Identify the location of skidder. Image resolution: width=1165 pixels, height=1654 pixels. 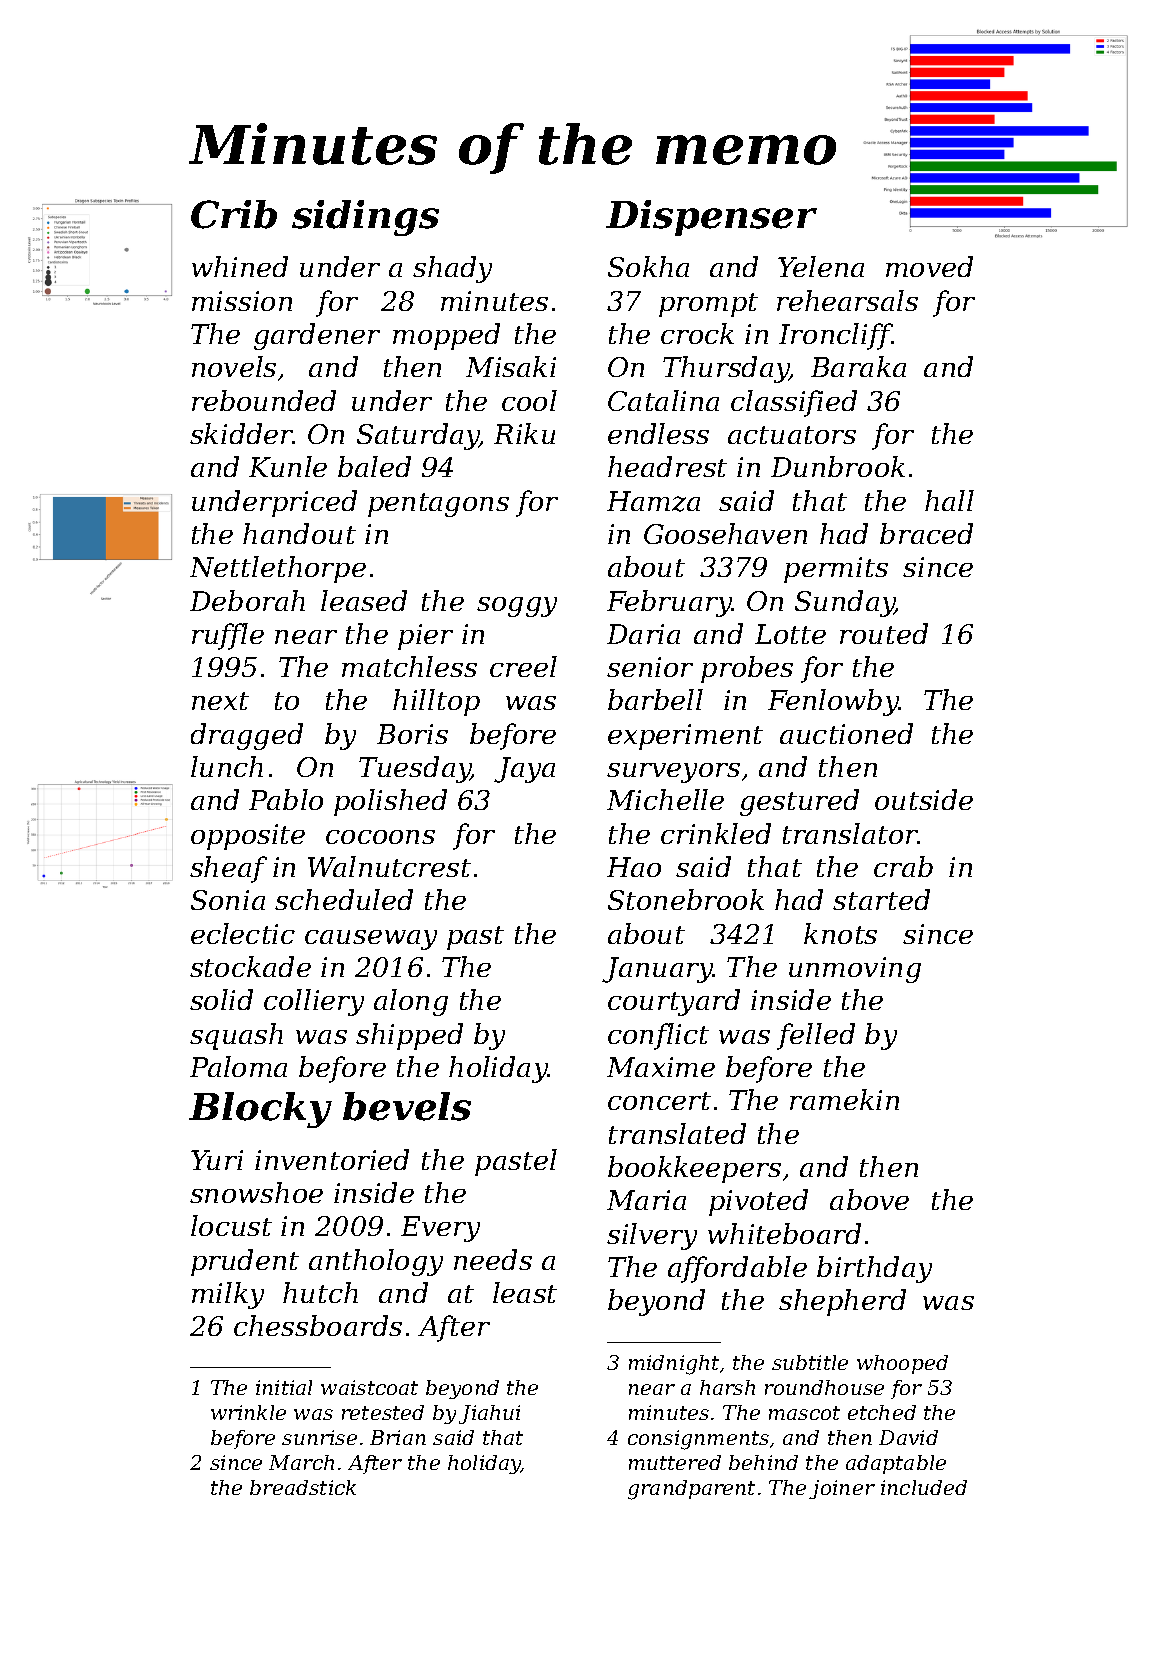
(241, 433).
